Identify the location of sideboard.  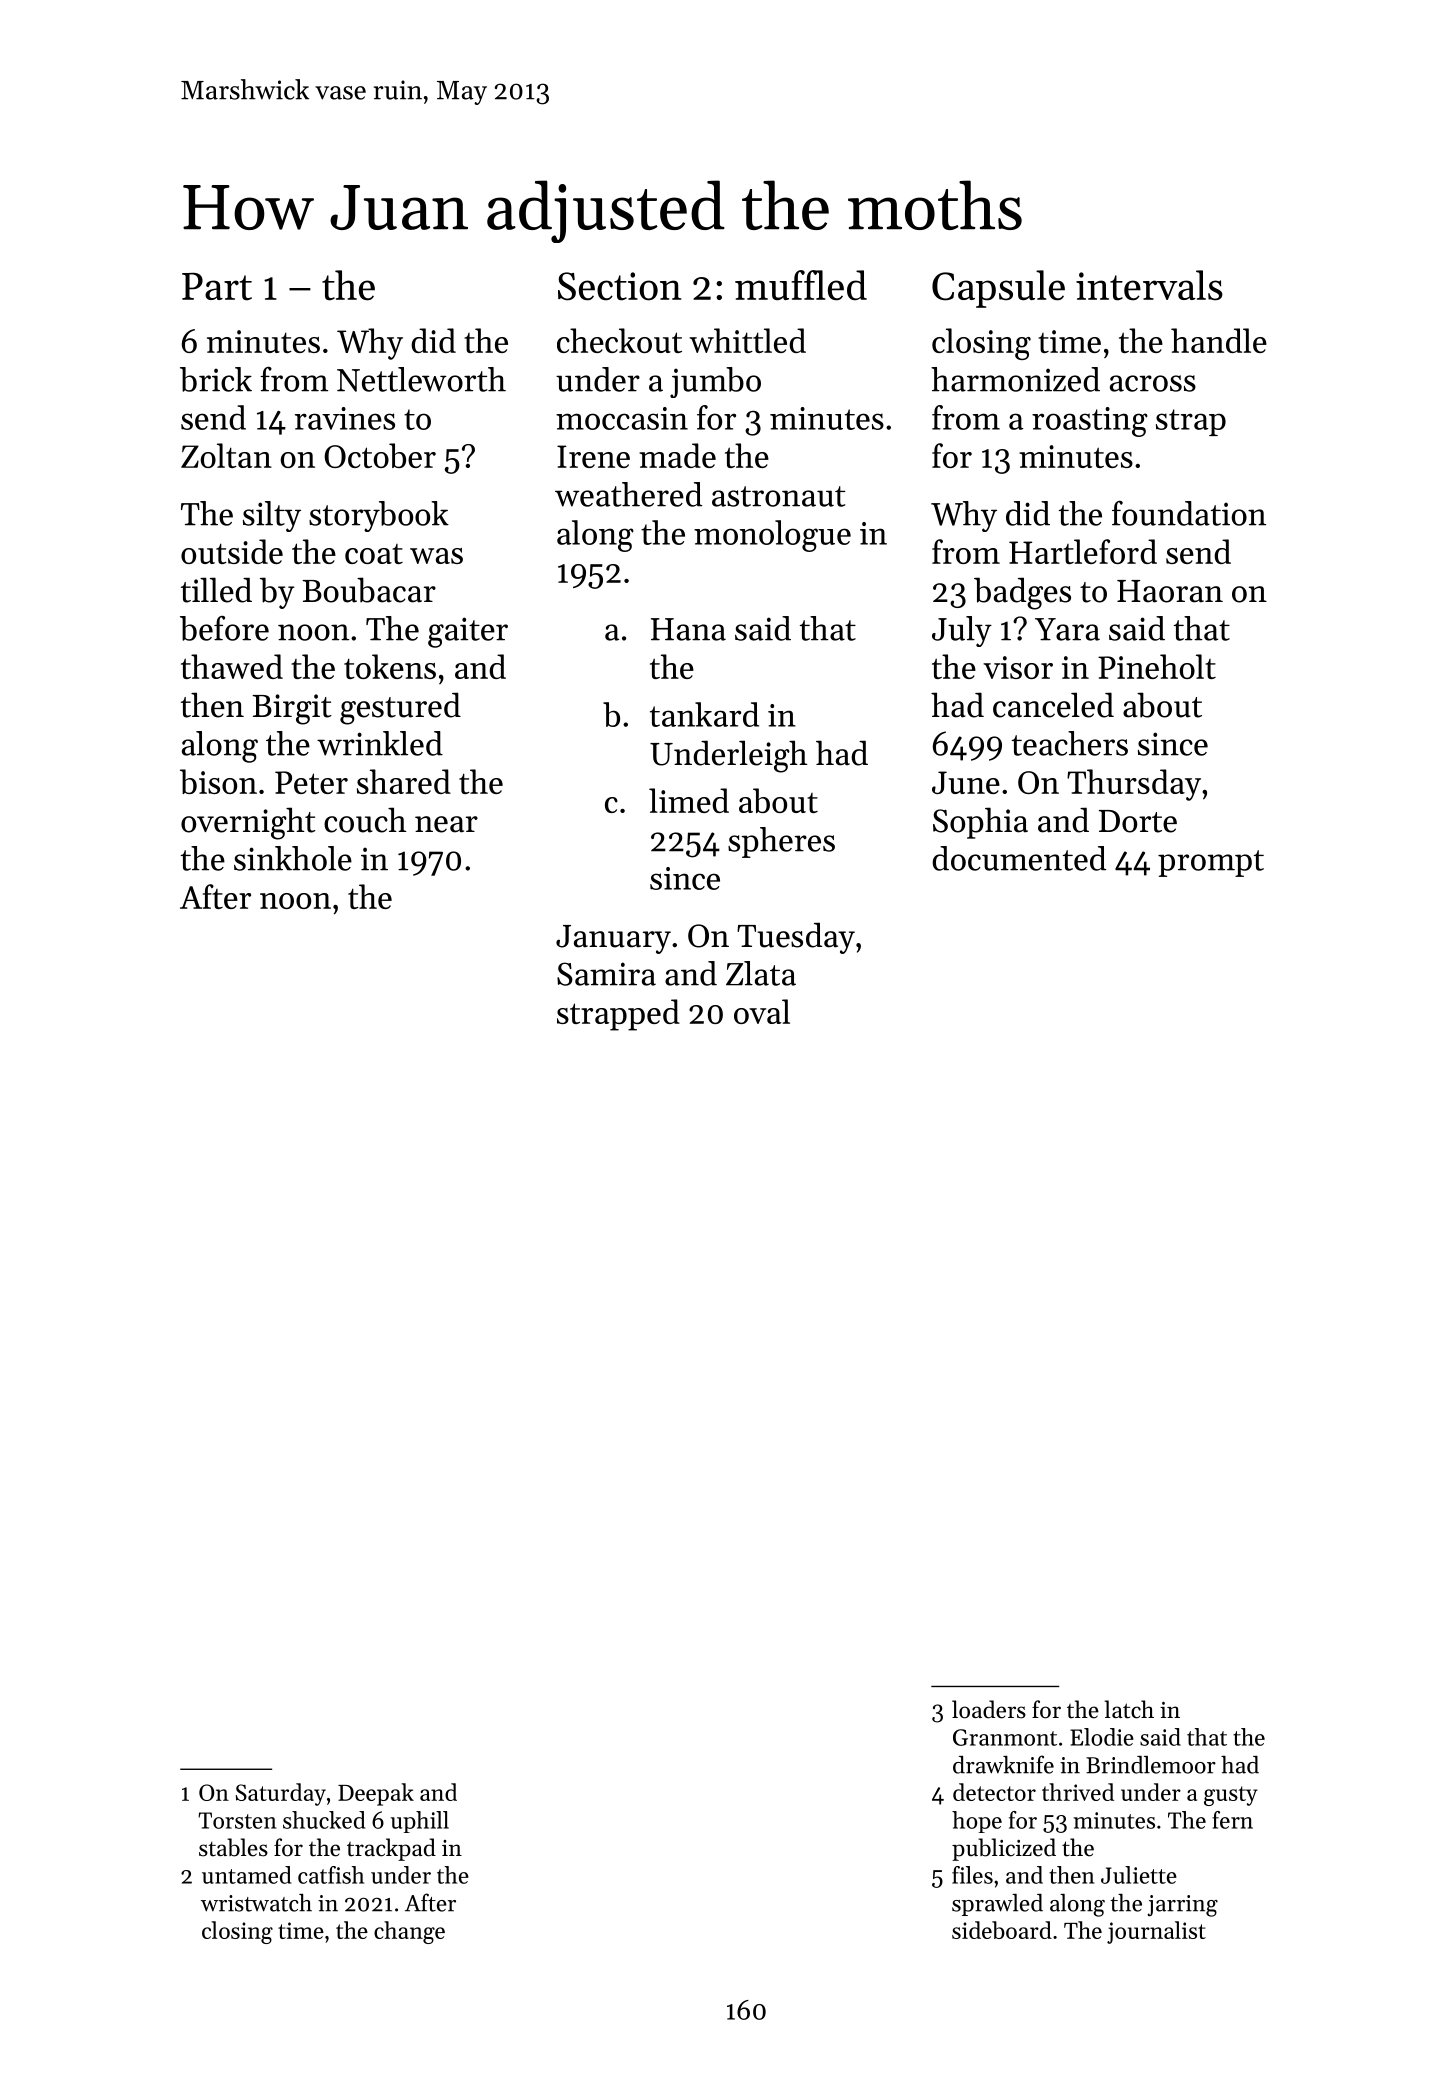
(1002, 1930).
